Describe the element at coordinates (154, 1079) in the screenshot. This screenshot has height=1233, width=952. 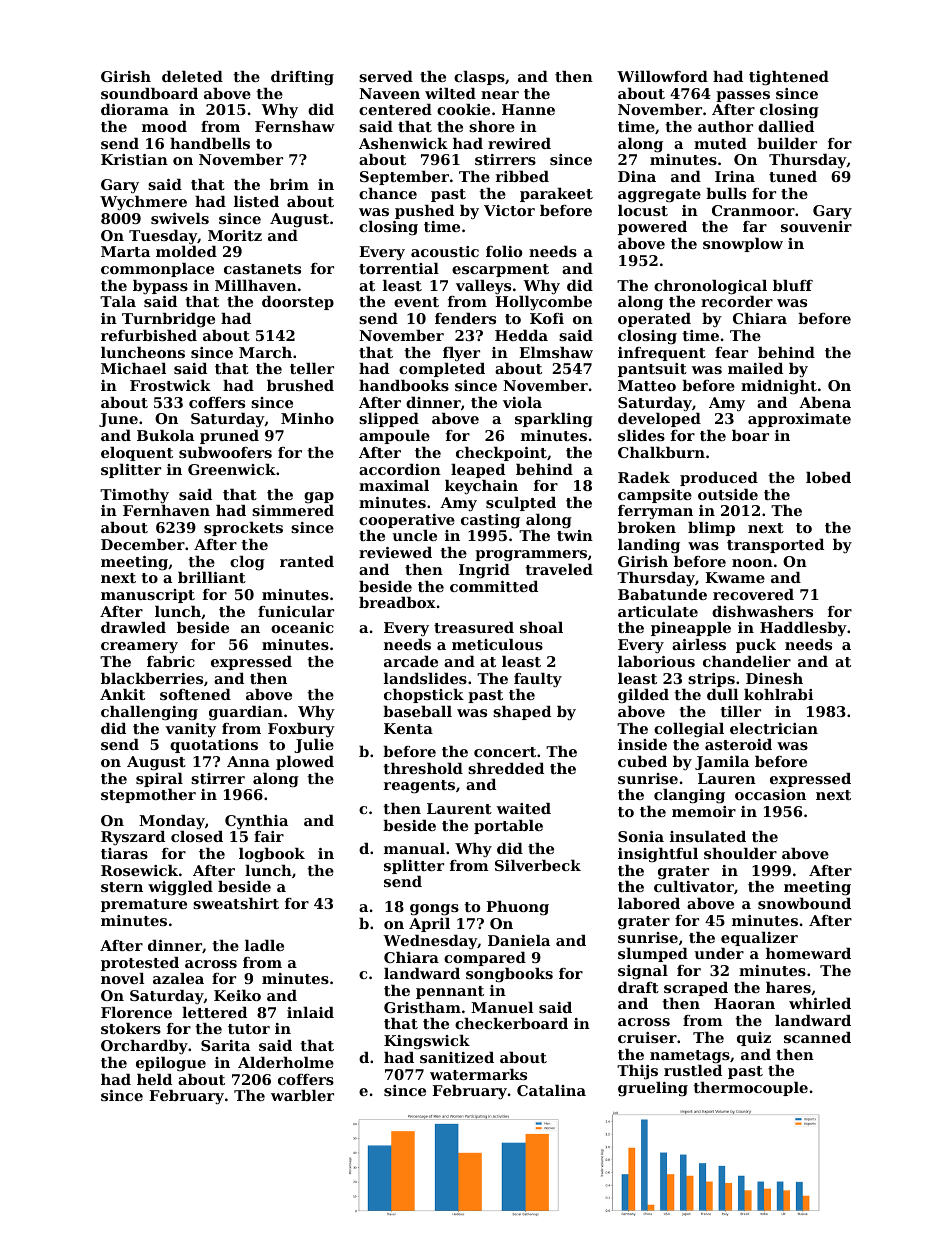
I see `held` at that location.
